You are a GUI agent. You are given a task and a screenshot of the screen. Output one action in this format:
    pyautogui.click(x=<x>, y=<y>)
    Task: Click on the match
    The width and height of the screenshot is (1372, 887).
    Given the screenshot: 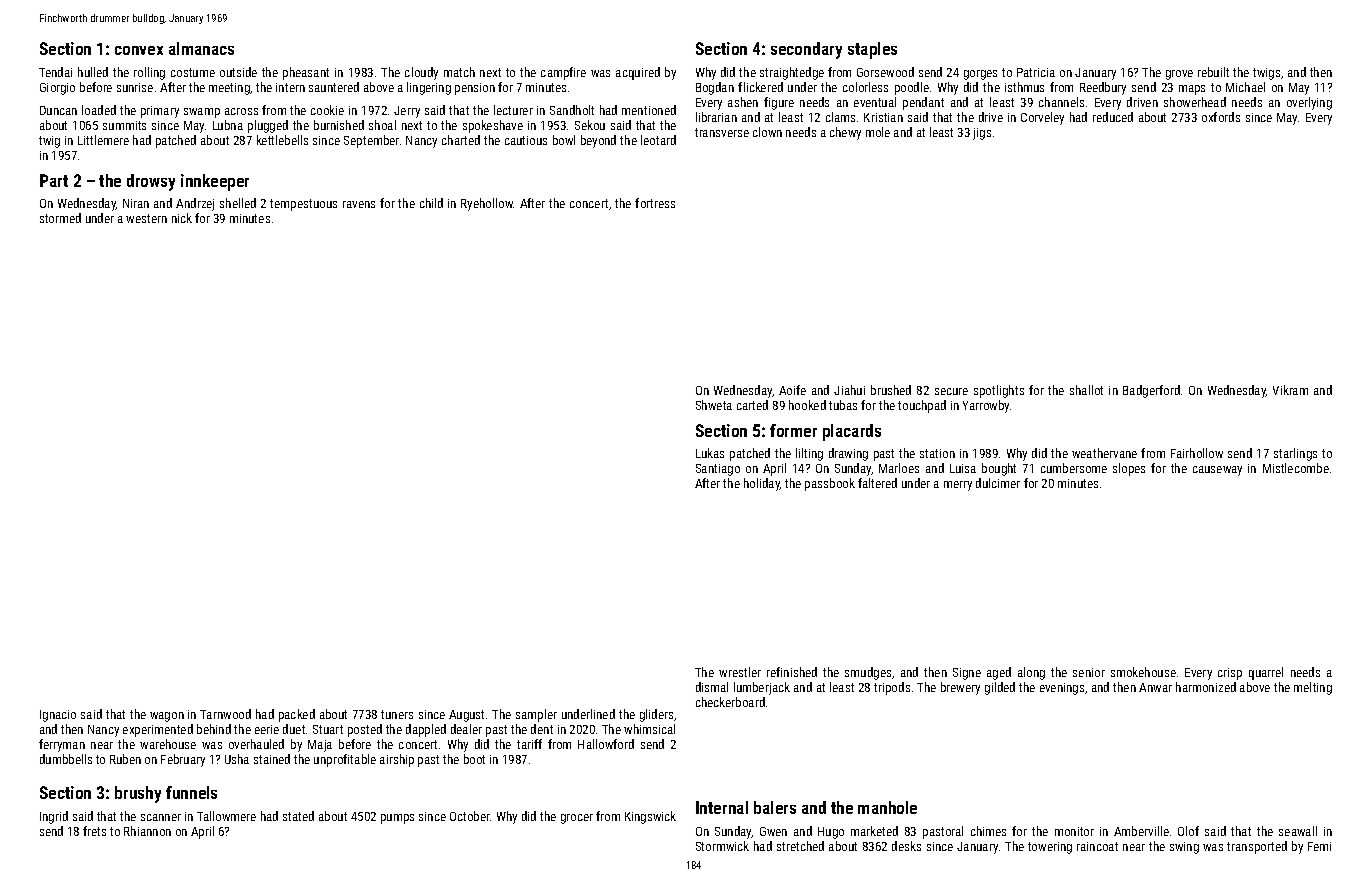 What is the action you would take?
    pyautogui.click(x=459, y=72)
